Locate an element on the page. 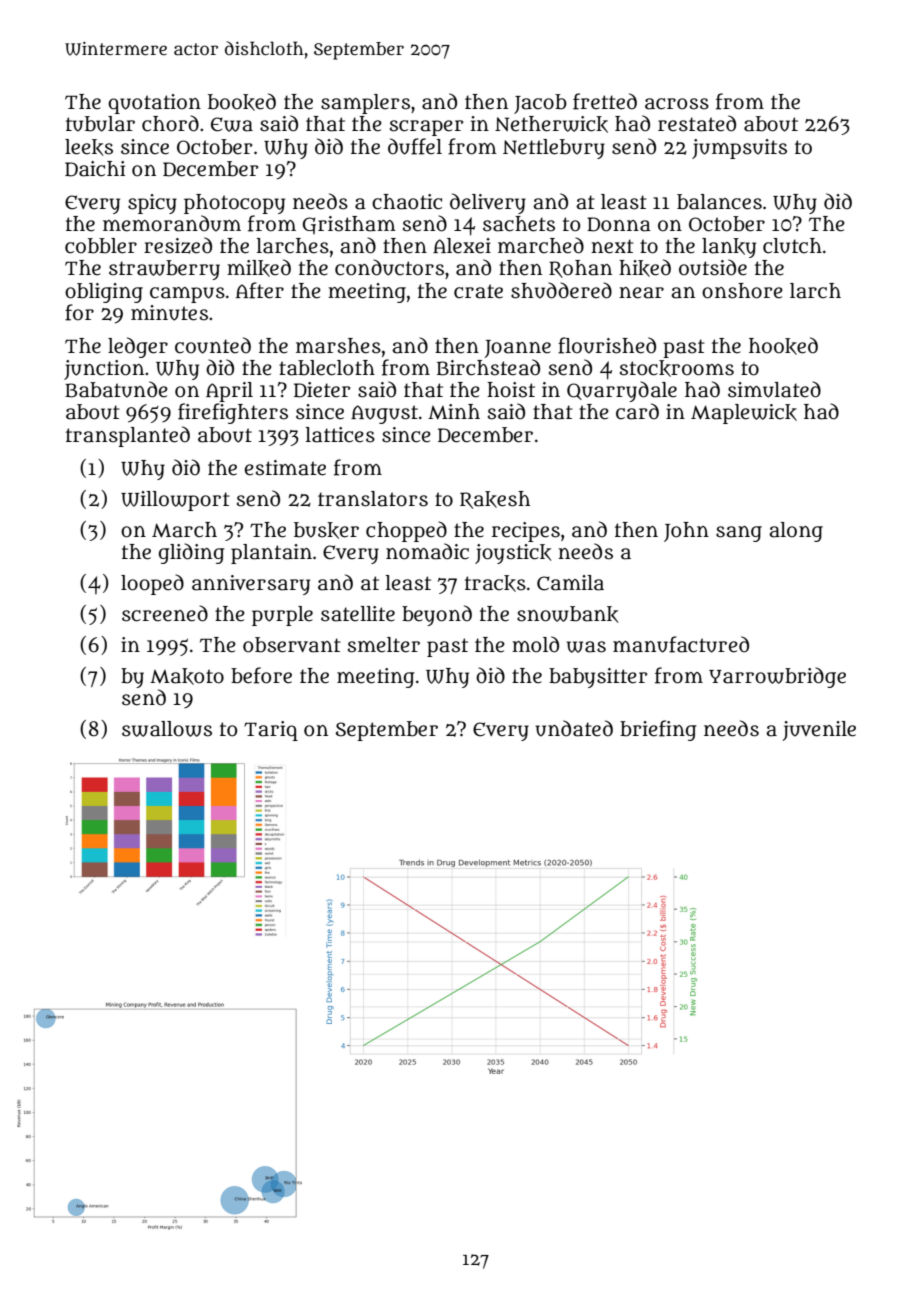 The image size is (924, 1308). Willowport is located at coordinates (175, 501).
